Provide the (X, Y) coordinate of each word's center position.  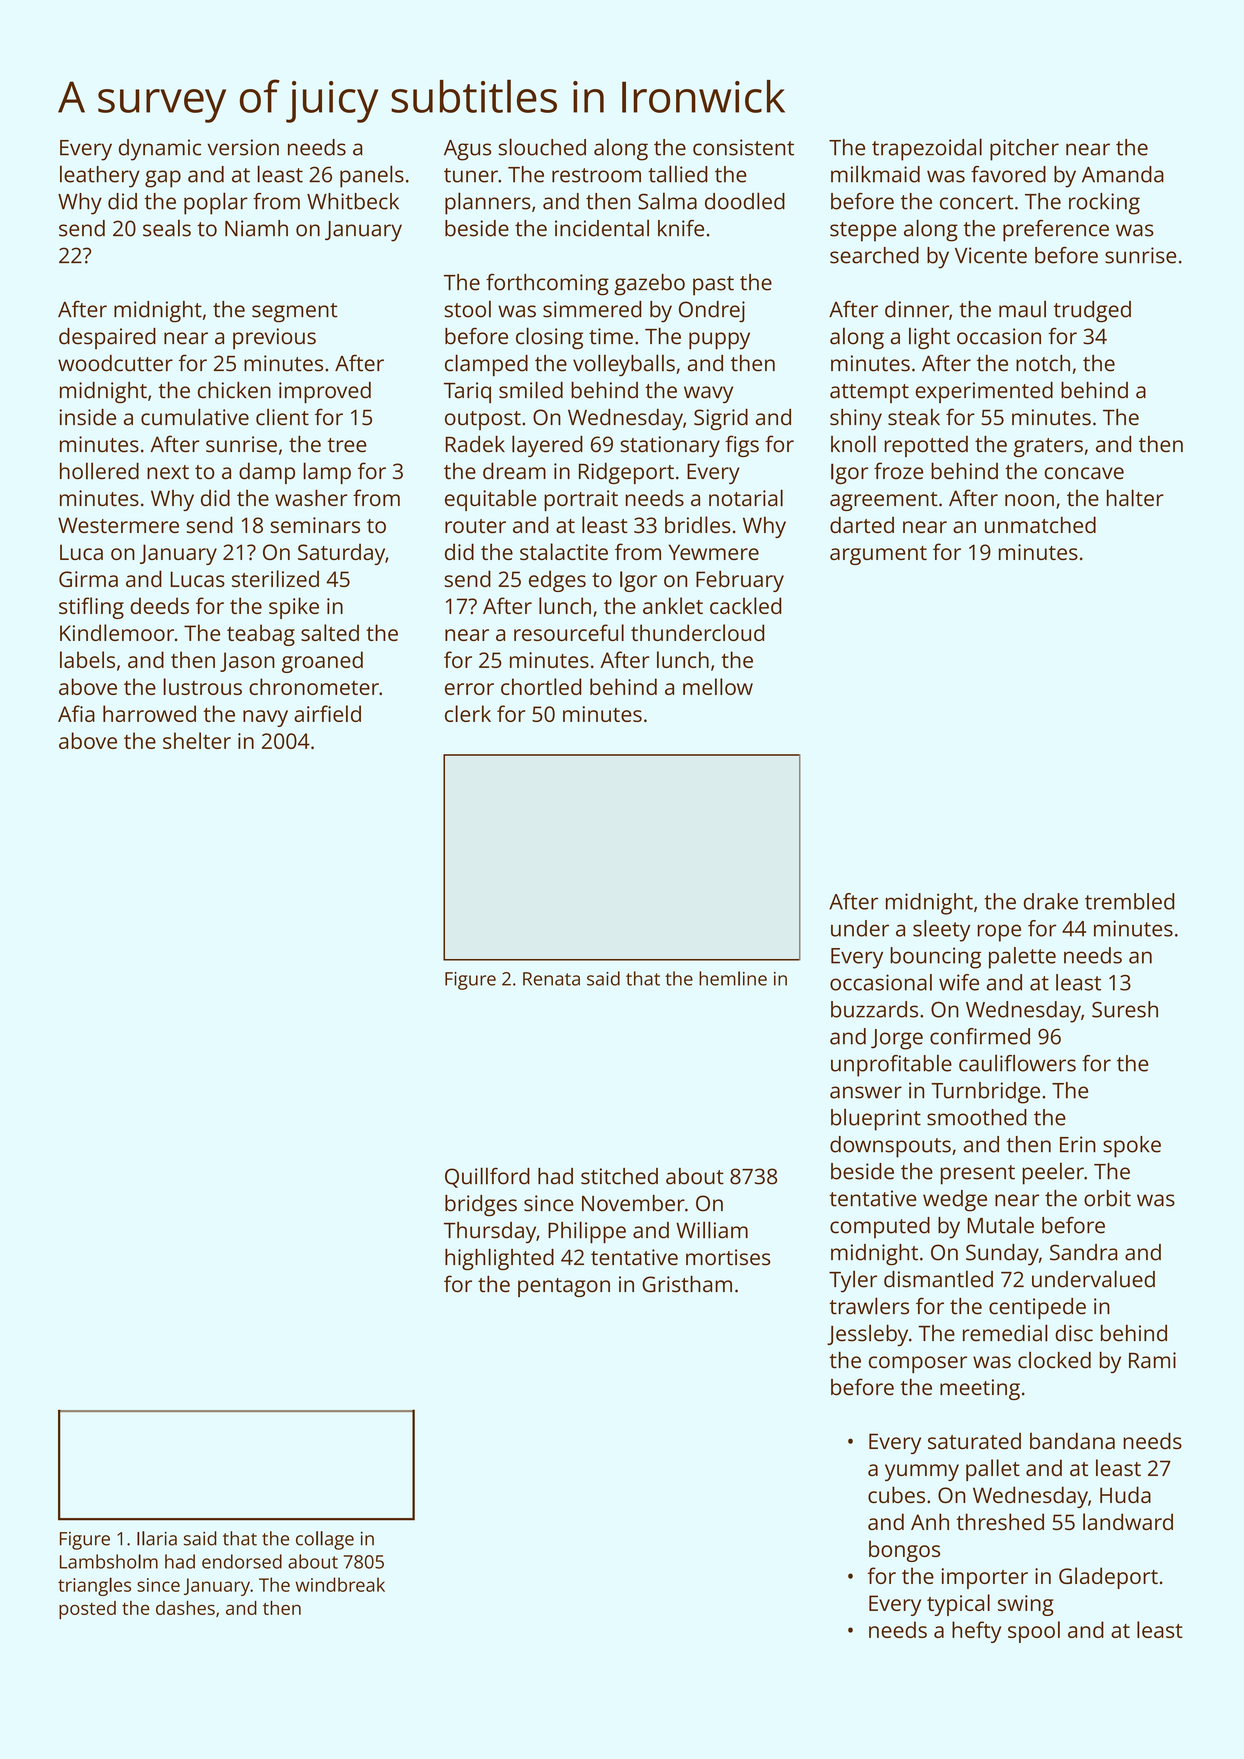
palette (1022, 958)
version (243, 147)
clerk (468, 713)
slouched (542, 147)
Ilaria (157, 1538)
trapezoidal (927, 149)
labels (87, 659)
